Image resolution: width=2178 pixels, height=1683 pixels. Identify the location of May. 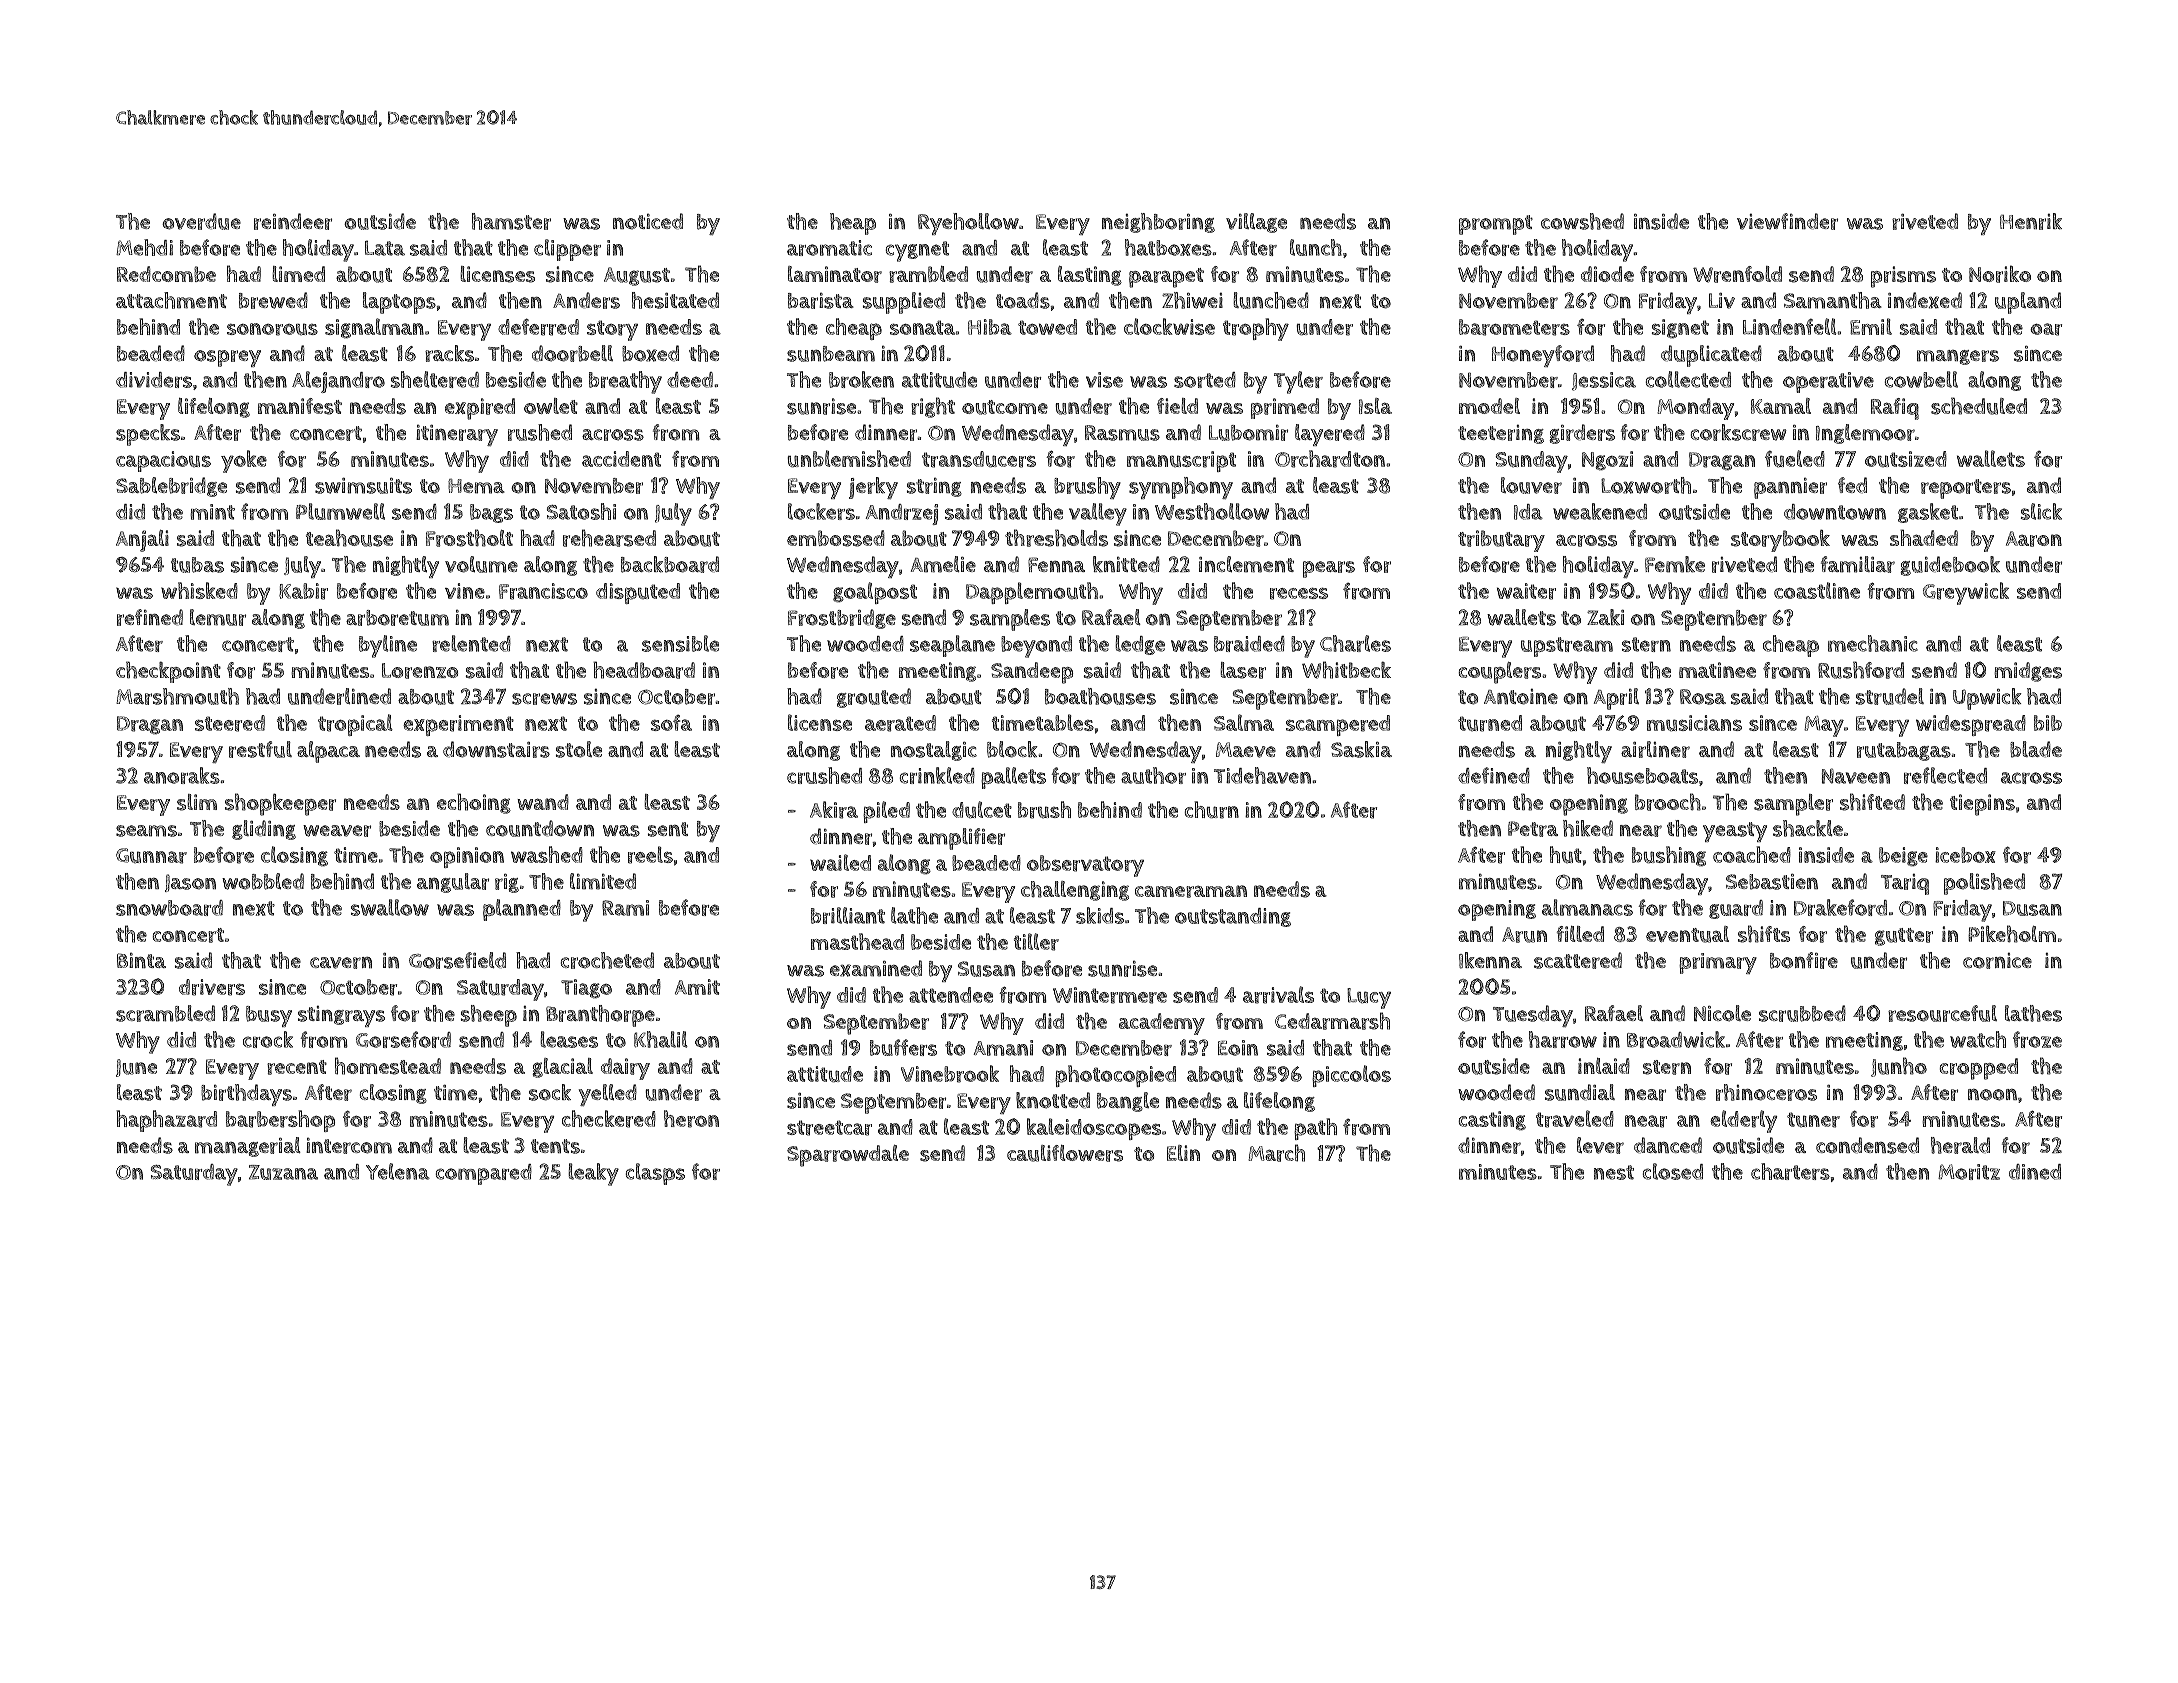
(1824, 726).
